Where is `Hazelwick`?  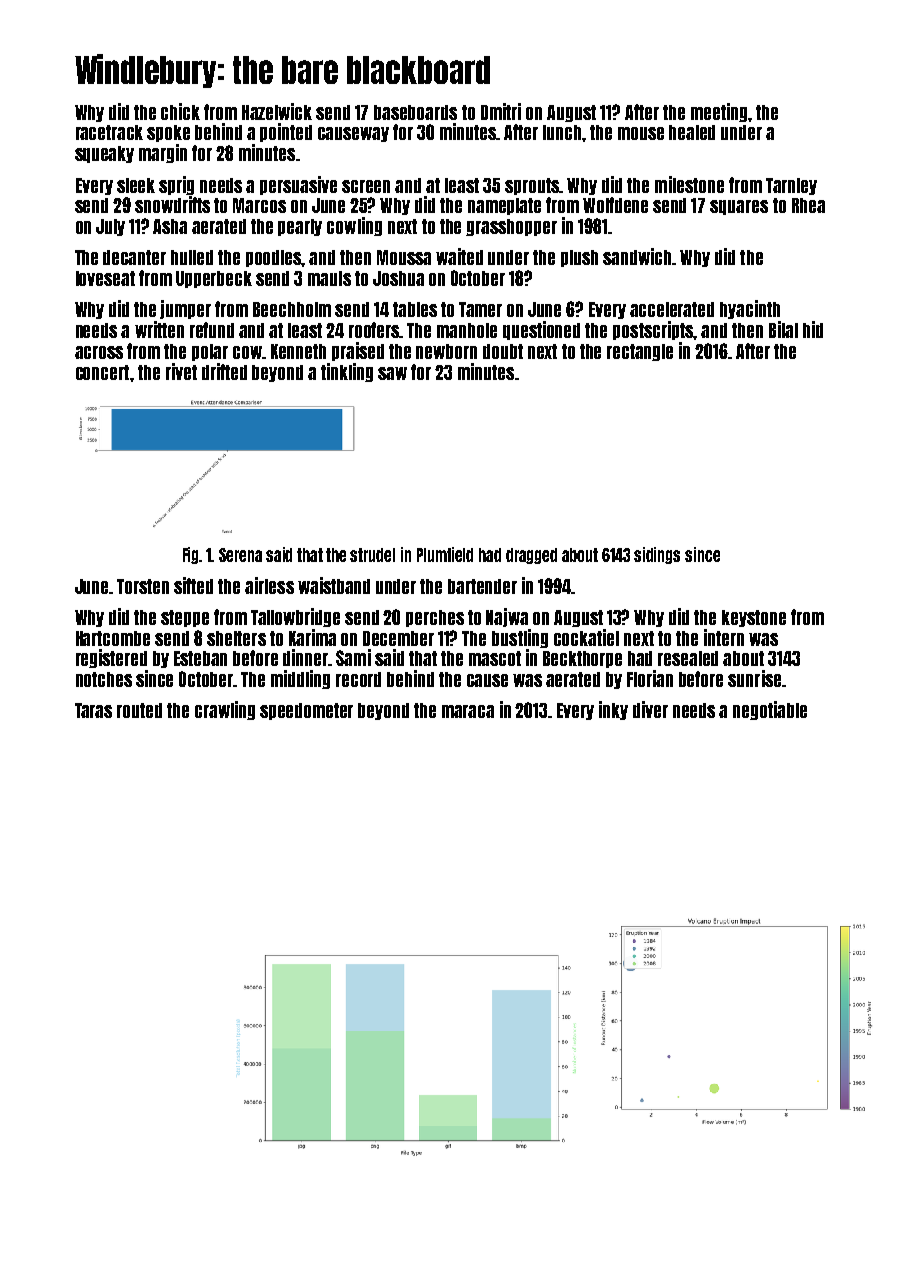
Hazelwick is located at coordinates (277, 111).
